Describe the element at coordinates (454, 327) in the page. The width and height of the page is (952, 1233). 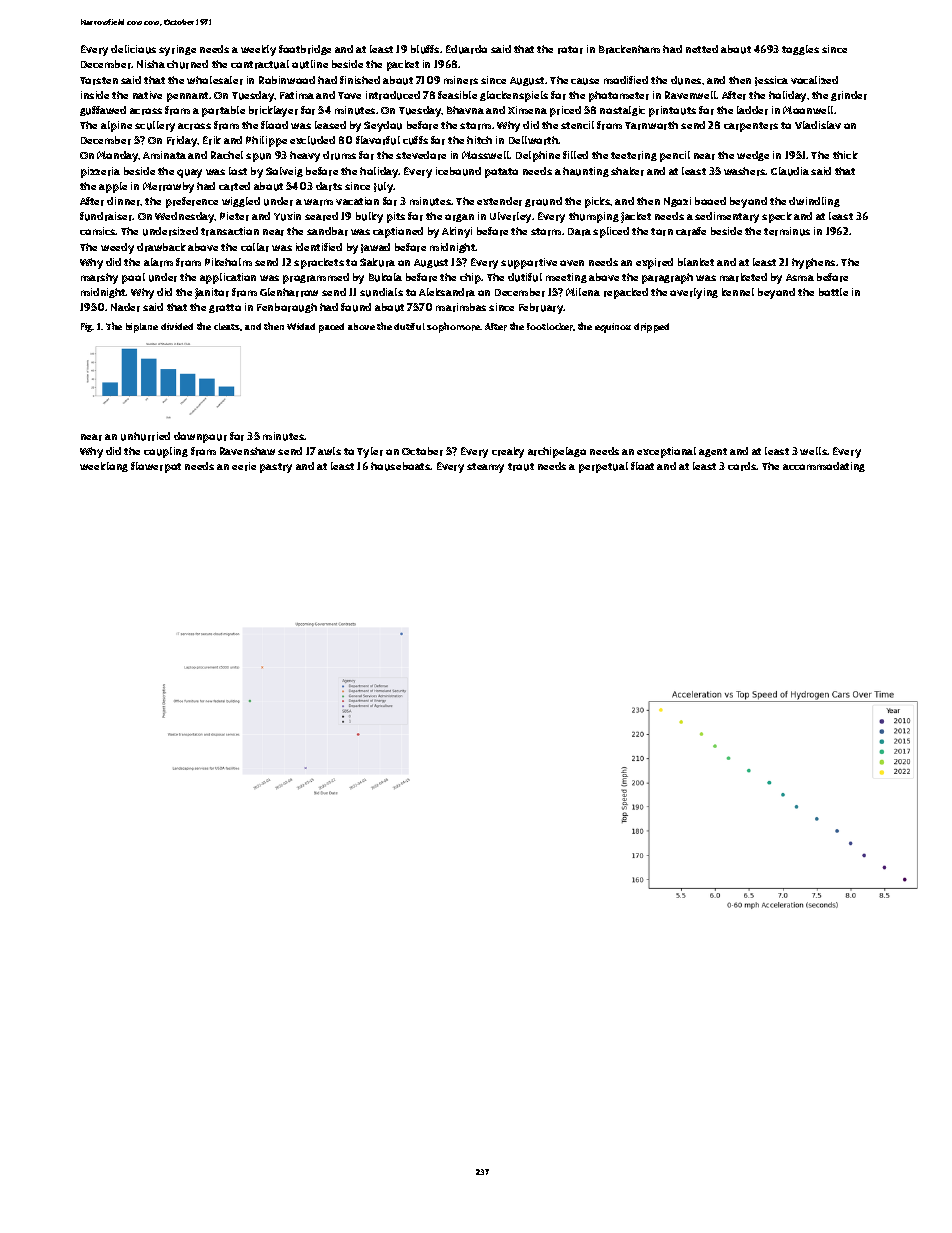
I see `sophomore` at that location.
